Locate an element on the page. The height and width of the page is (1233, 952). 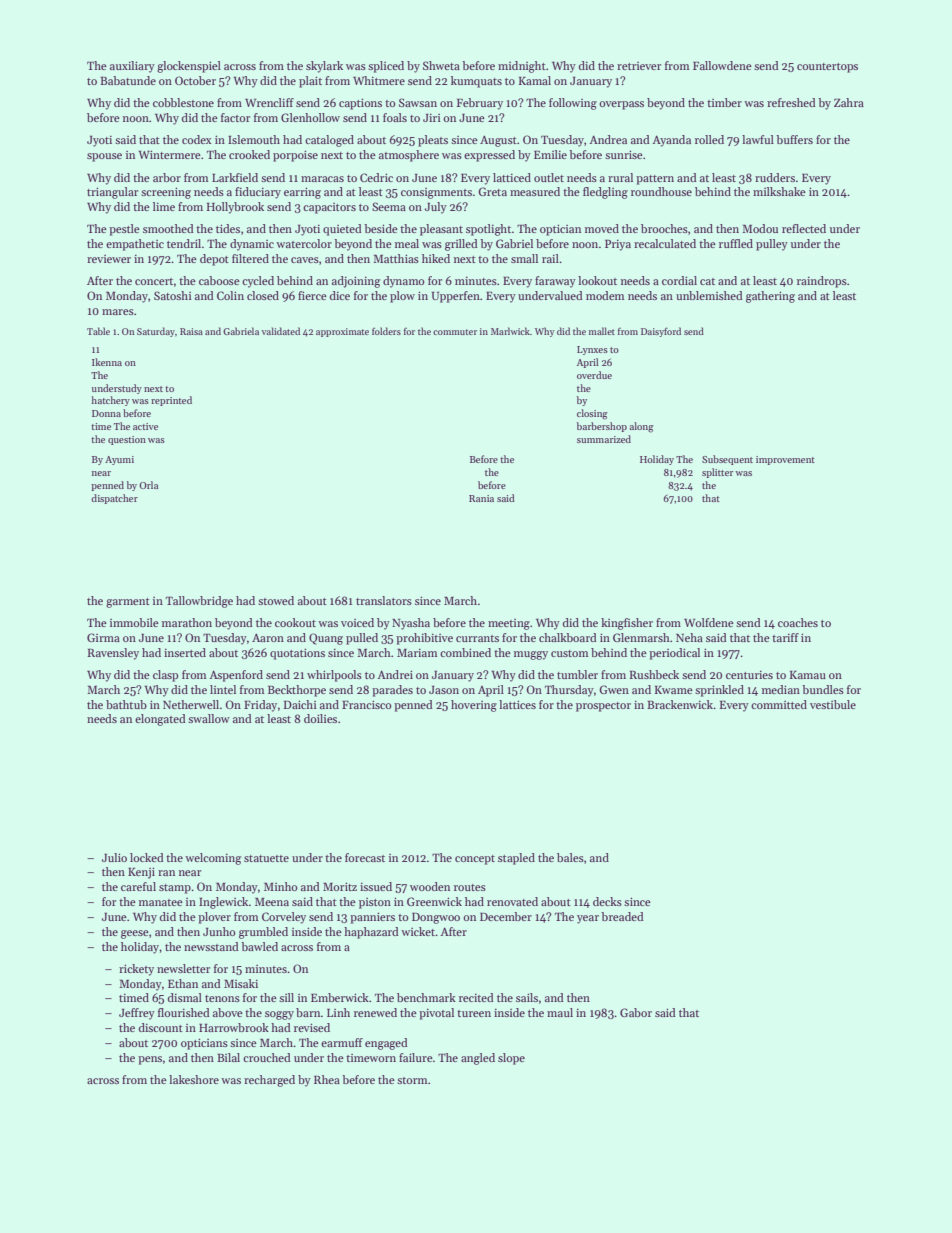
stowed is located at coordinates (276, 600).
